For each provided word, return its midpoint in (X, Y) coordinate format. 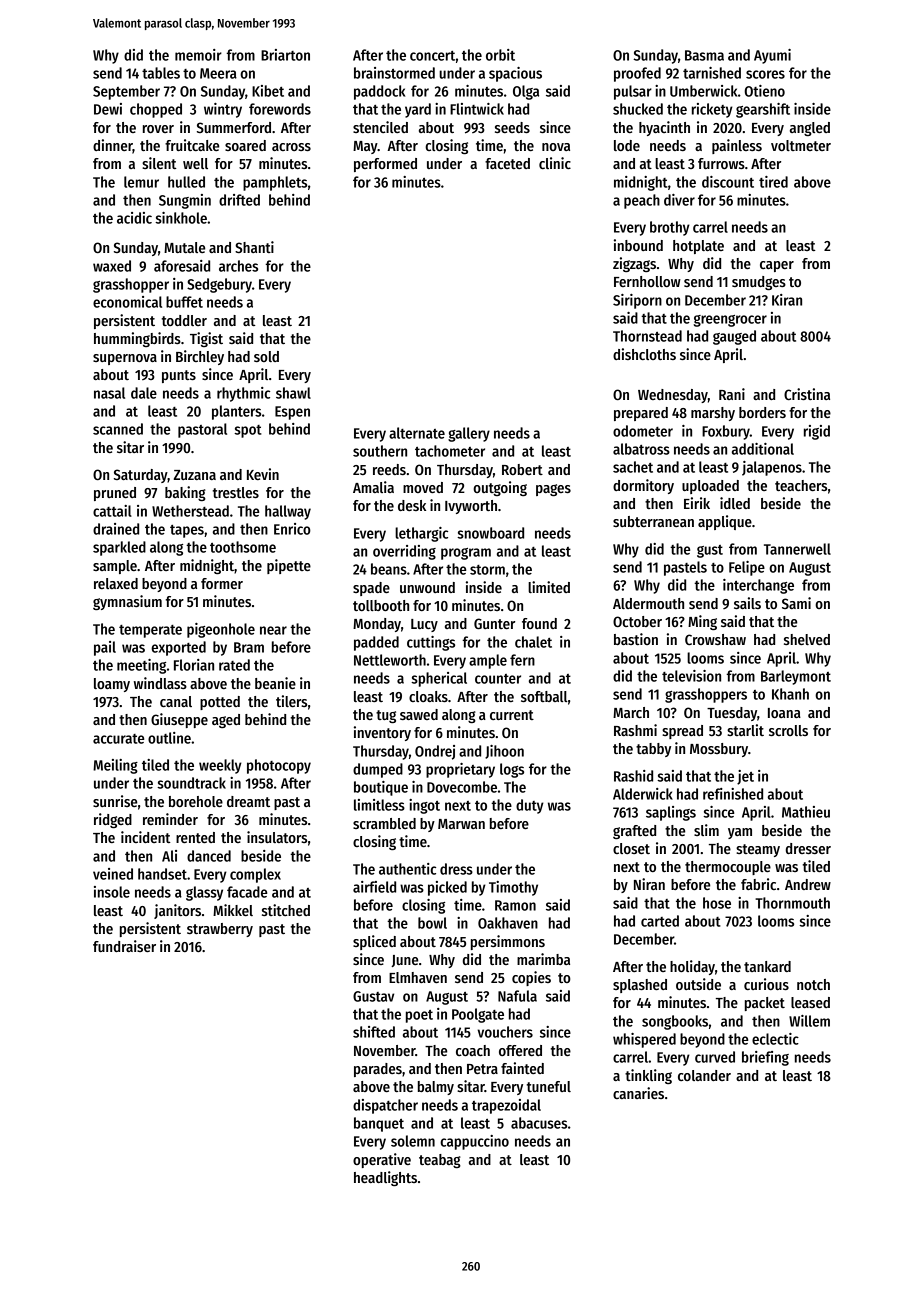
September (126, 92)
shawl (293, 393)
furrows (721, 163)
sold (266, 356)
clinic (555, 163)
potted (220, 703)
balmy (436, 1088)
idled (735, 503)
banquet (379, 1124)
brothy (670, 228)
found (539, 623)
